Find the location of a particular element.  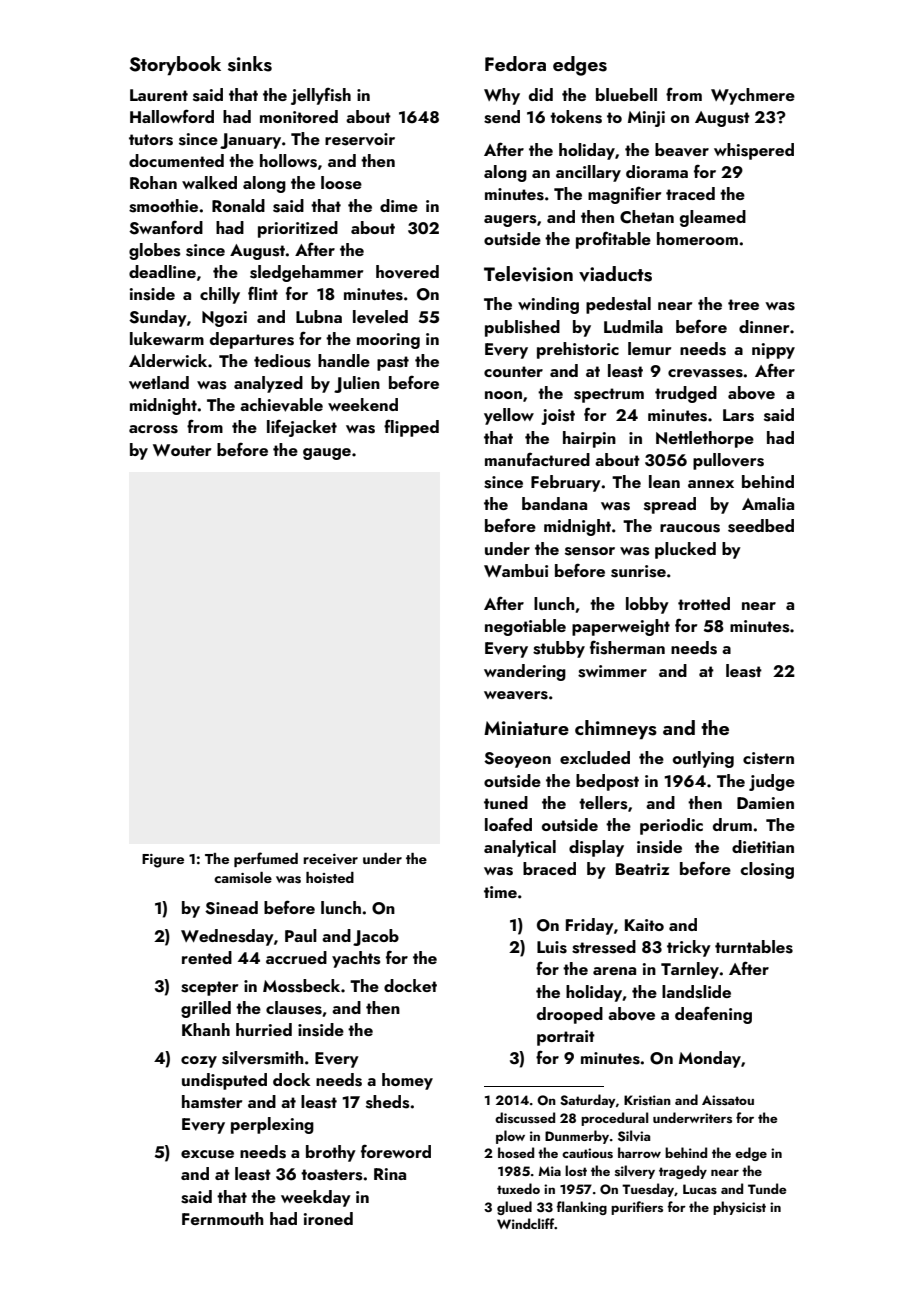

gauge is located at coordinates (327, 454).
